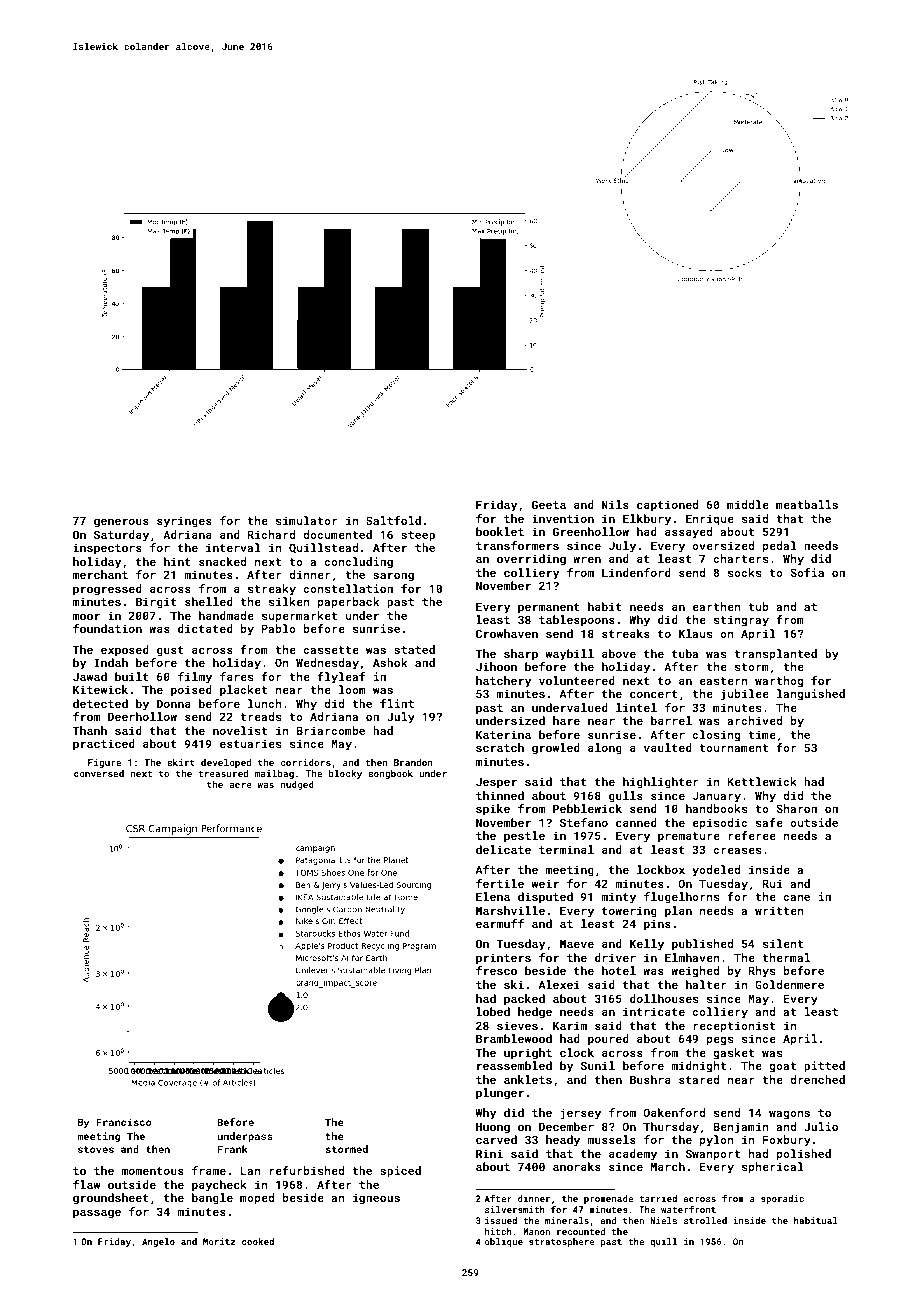 This image has width=924, height=1308. What do you see at coordinates (605, 749) in the image?
I see `along` at bounding box center [605, 749].
